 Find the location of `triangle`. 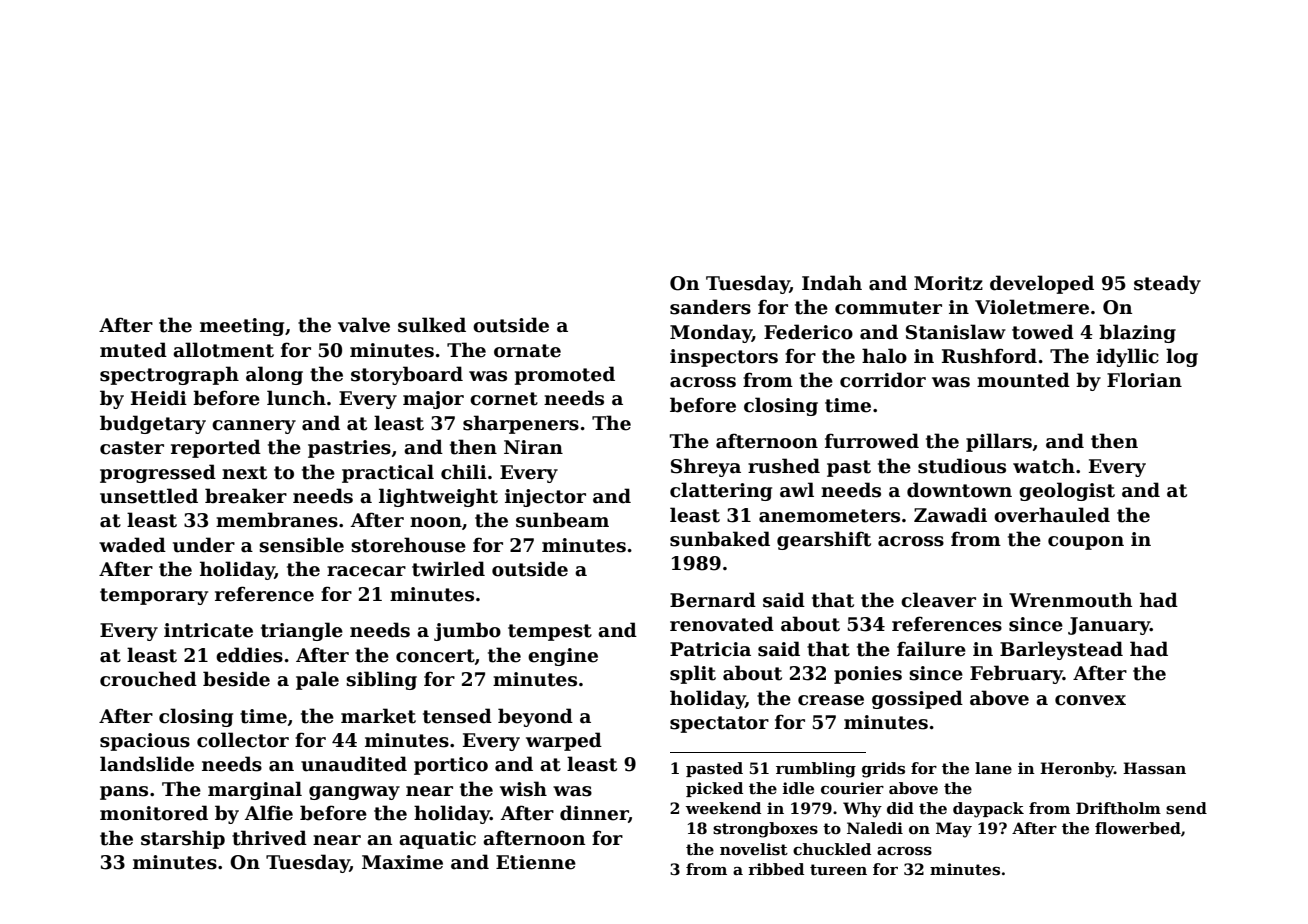

triangle is located at coordinates (302, 631).
